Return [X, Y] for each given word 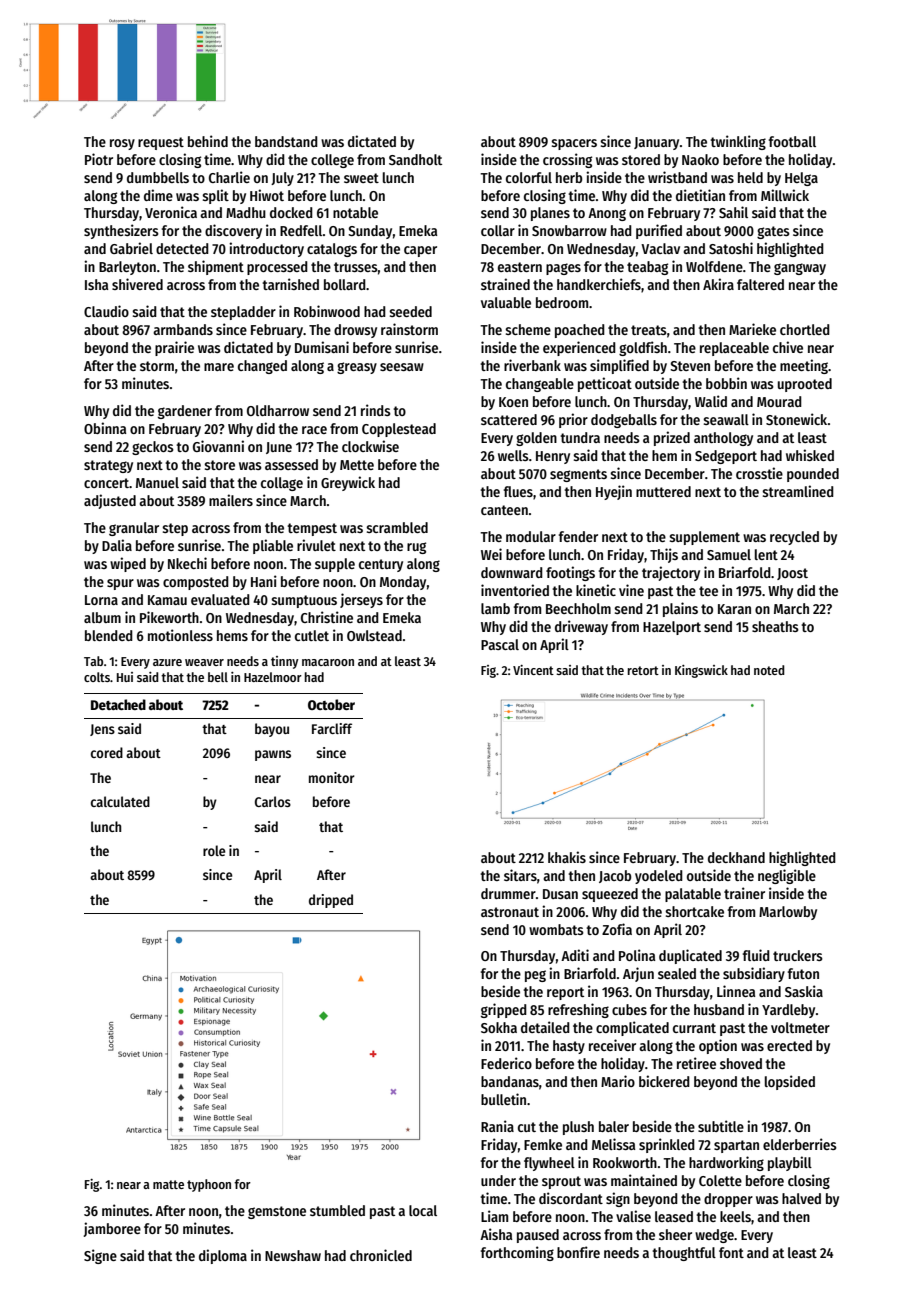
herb [569, 177]
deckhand [736, 857]
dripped [331, 901]
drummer [508, 893]
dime [158, 195]
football [792, 141]
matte [168, 1184]
